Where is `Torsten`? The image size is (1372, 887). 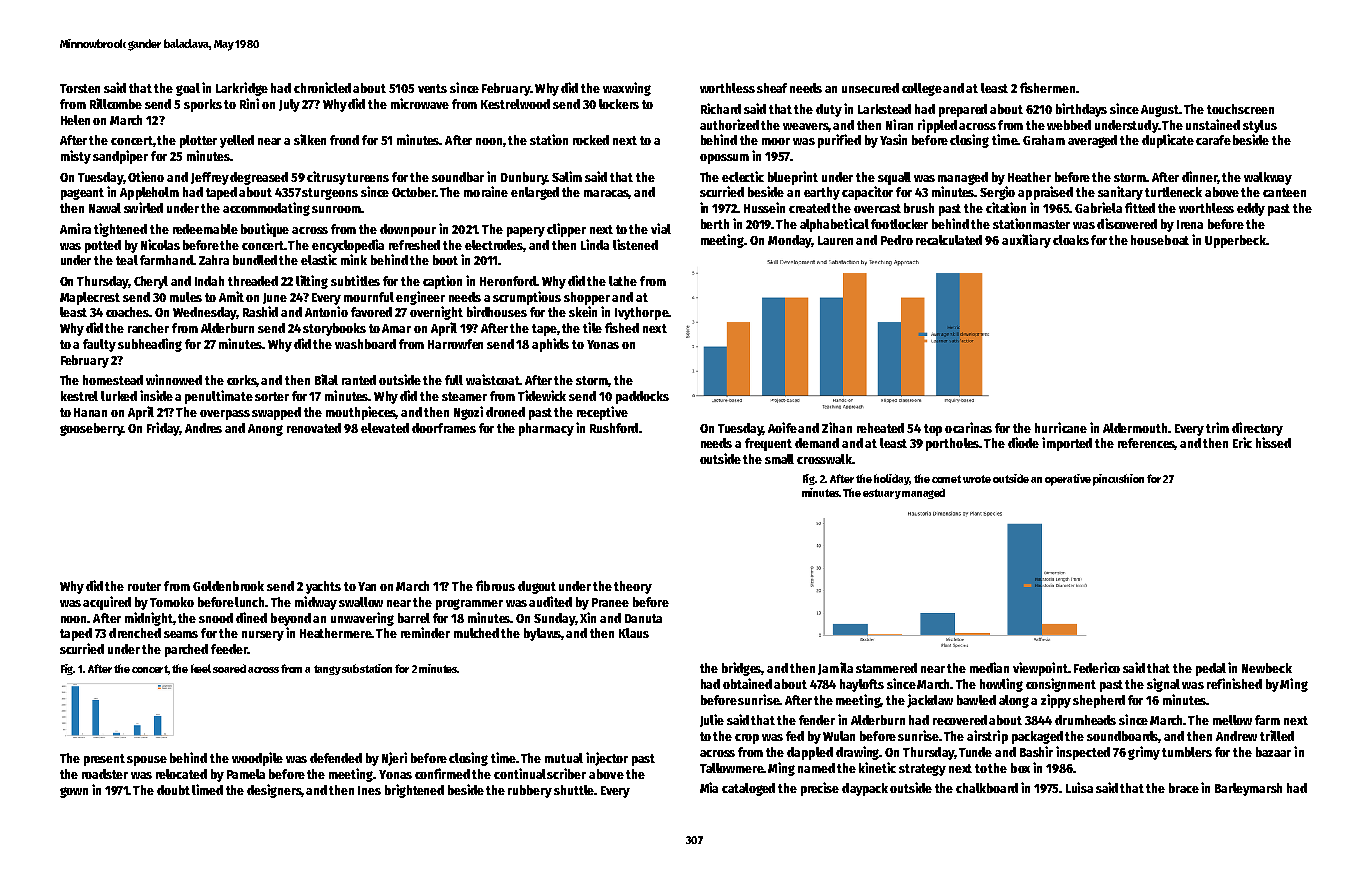 Torsten is located at coordinates (80, 88).
